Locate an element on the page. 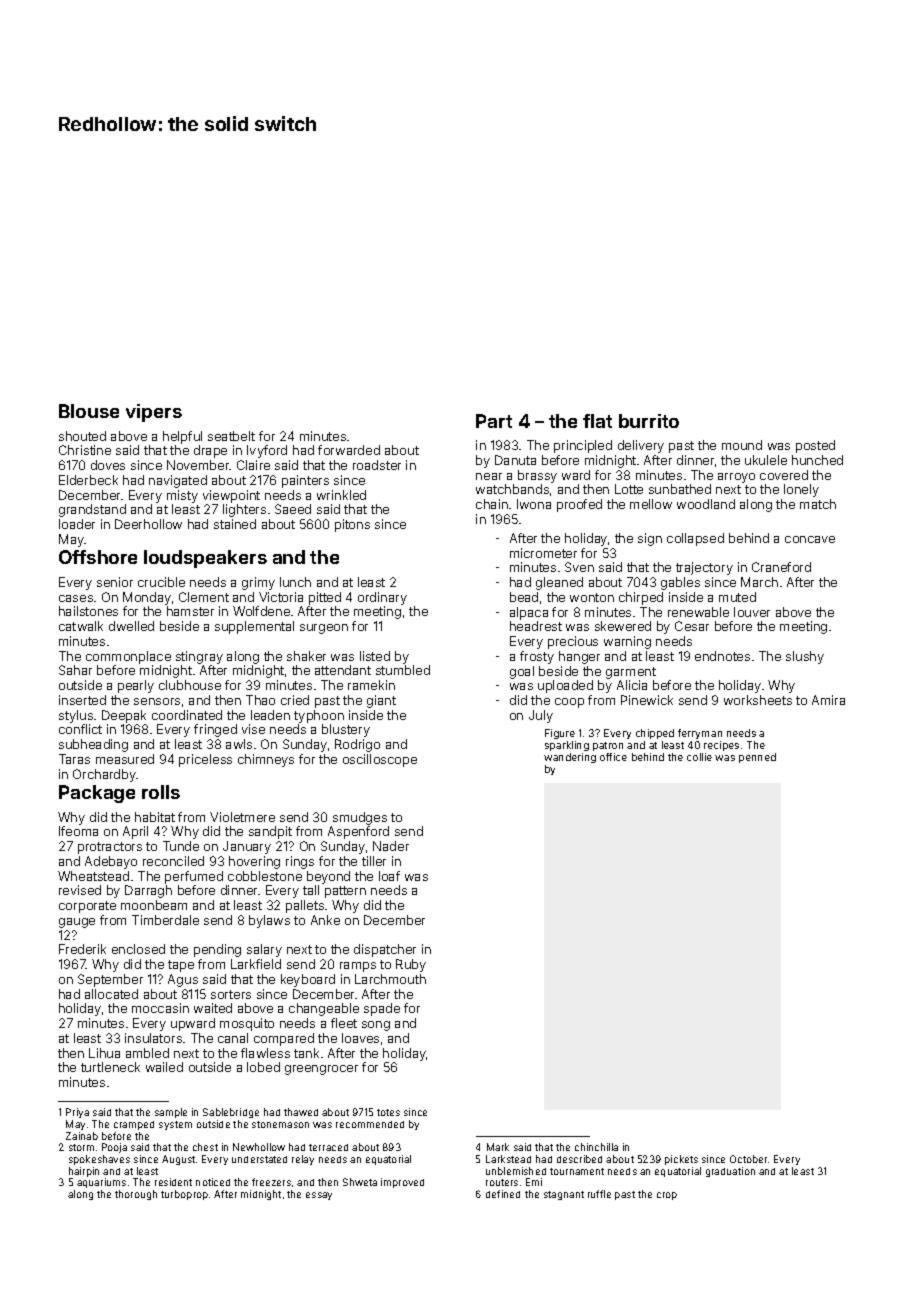 Image resolution: width=908 pixels, height=1316 pixels. mound is located at coordinates (742, 445).
